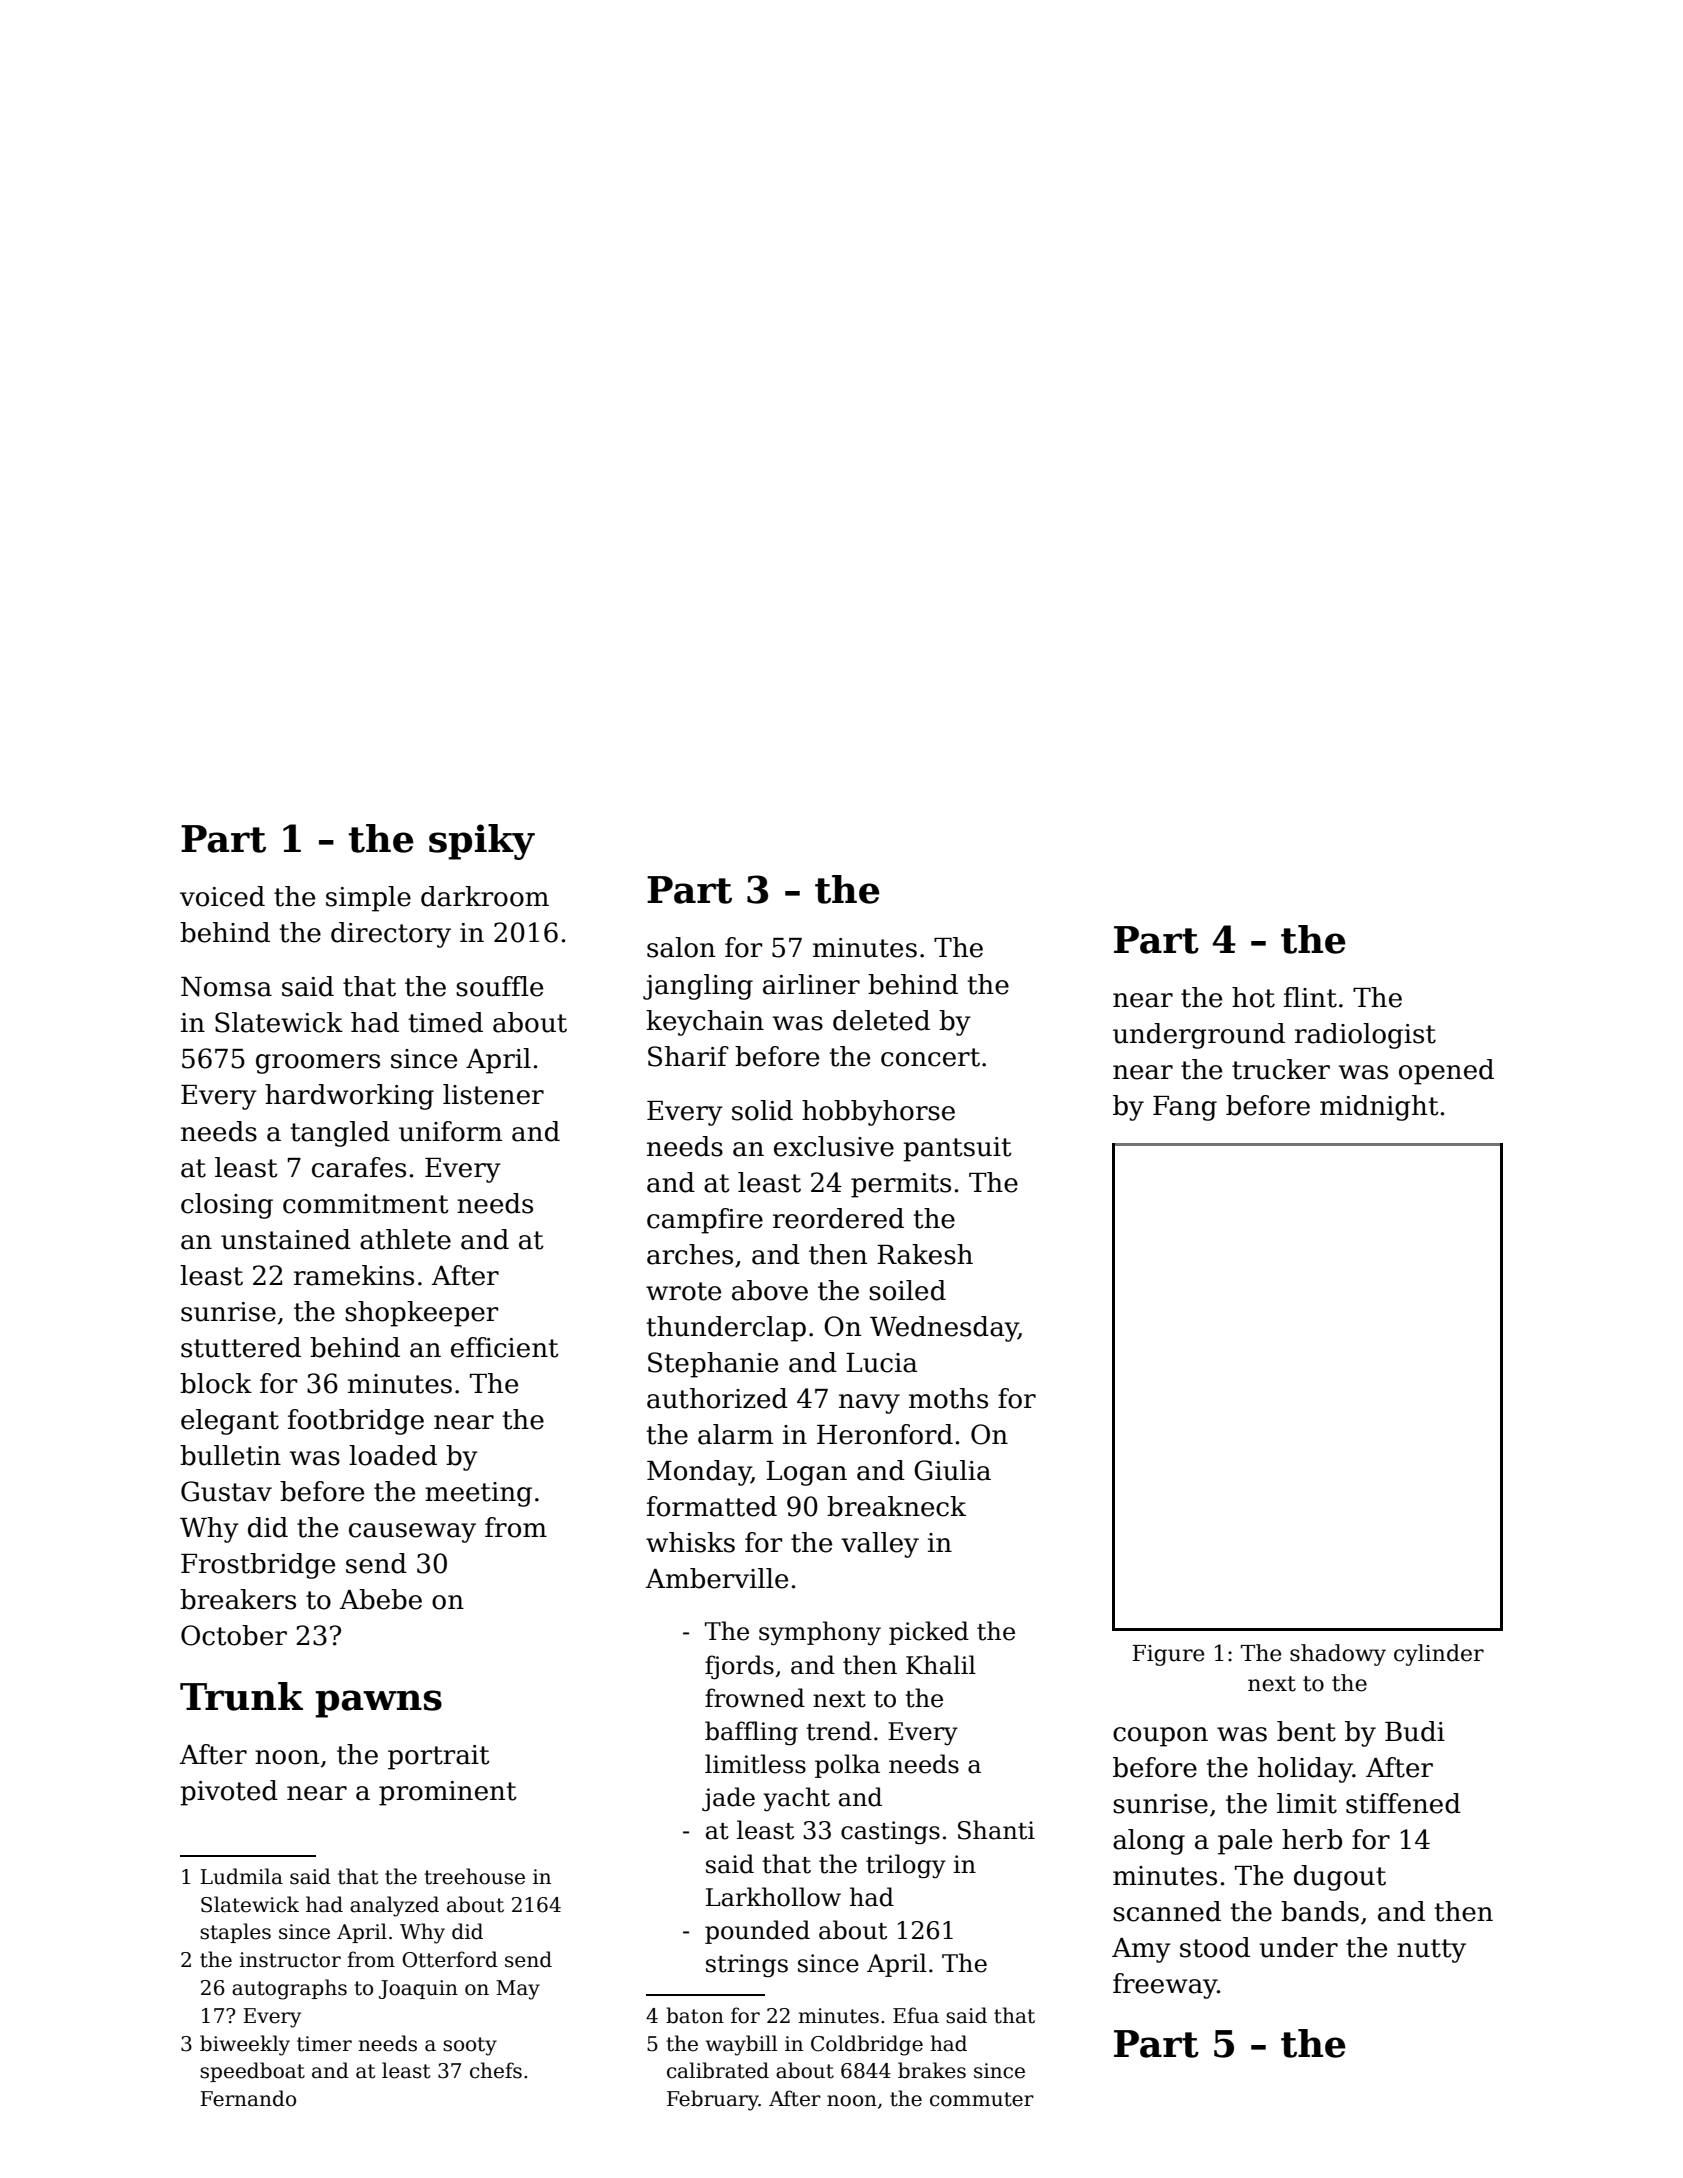 The width and height of the image is (1683, 2178). I want to click on stiffened, so click(1403, 1803).
